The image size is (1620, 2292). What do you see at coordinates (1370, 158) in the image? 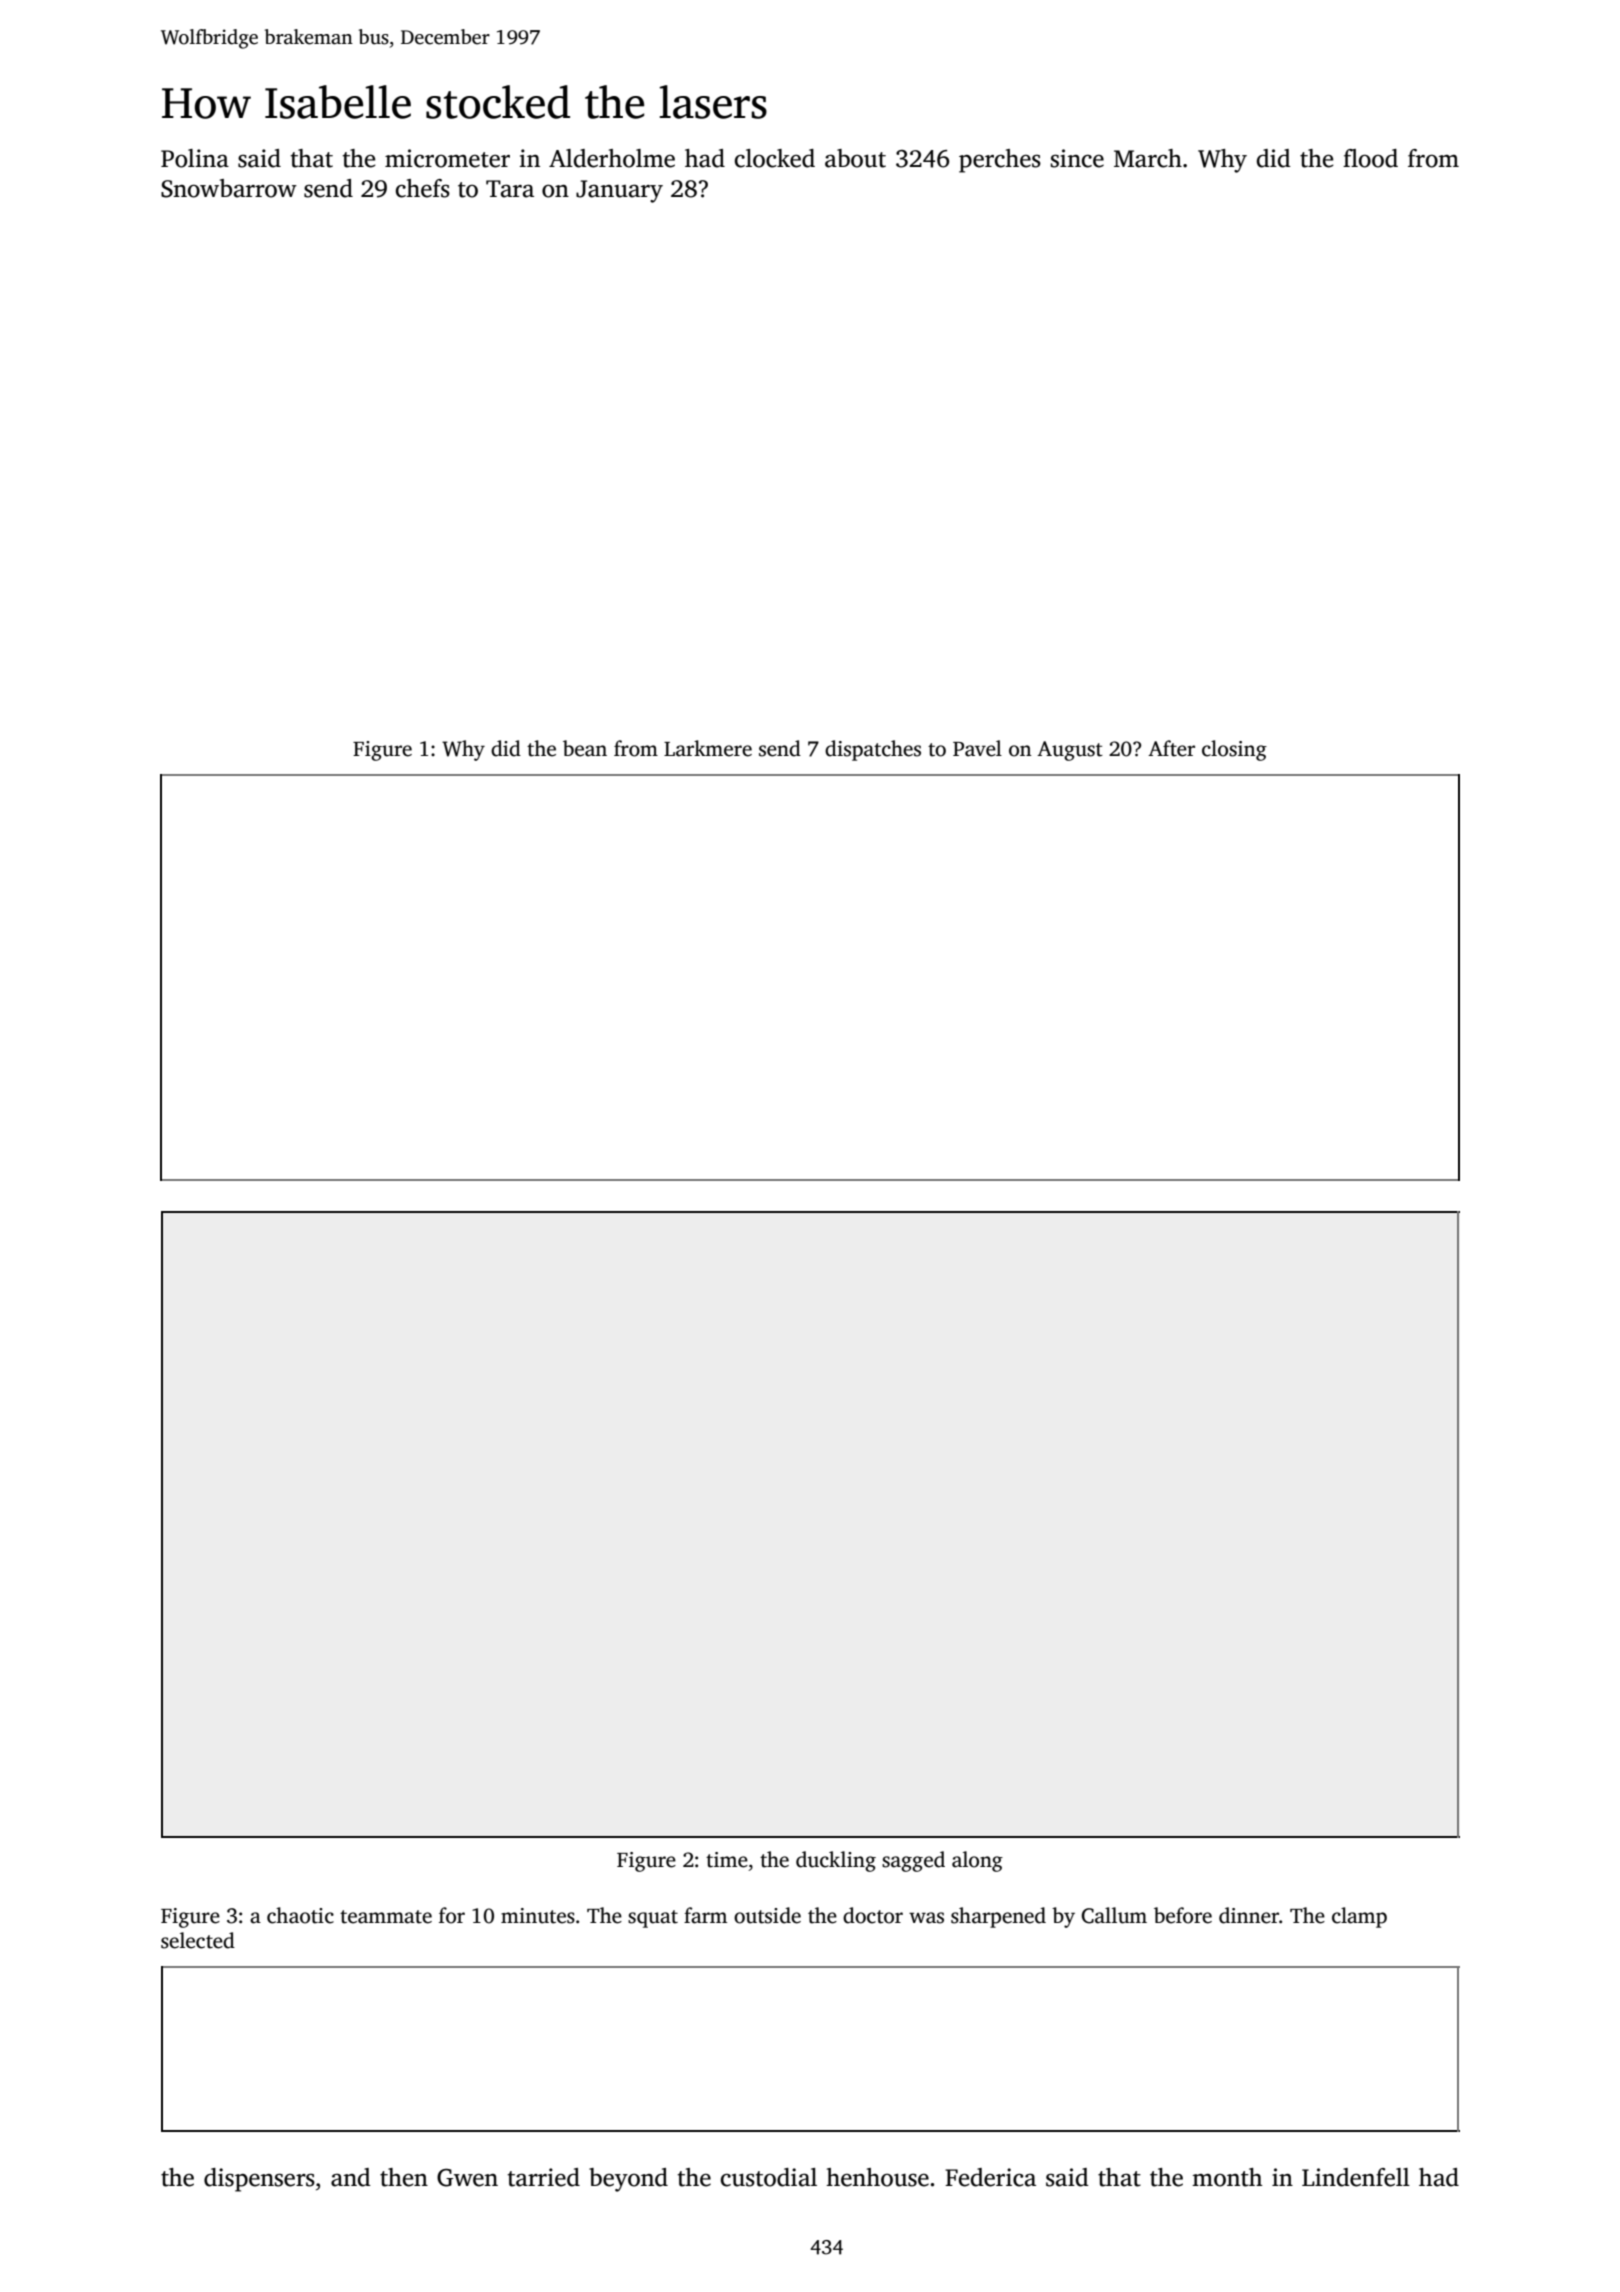
I see `flood` at bounding box center [1370, 158].
